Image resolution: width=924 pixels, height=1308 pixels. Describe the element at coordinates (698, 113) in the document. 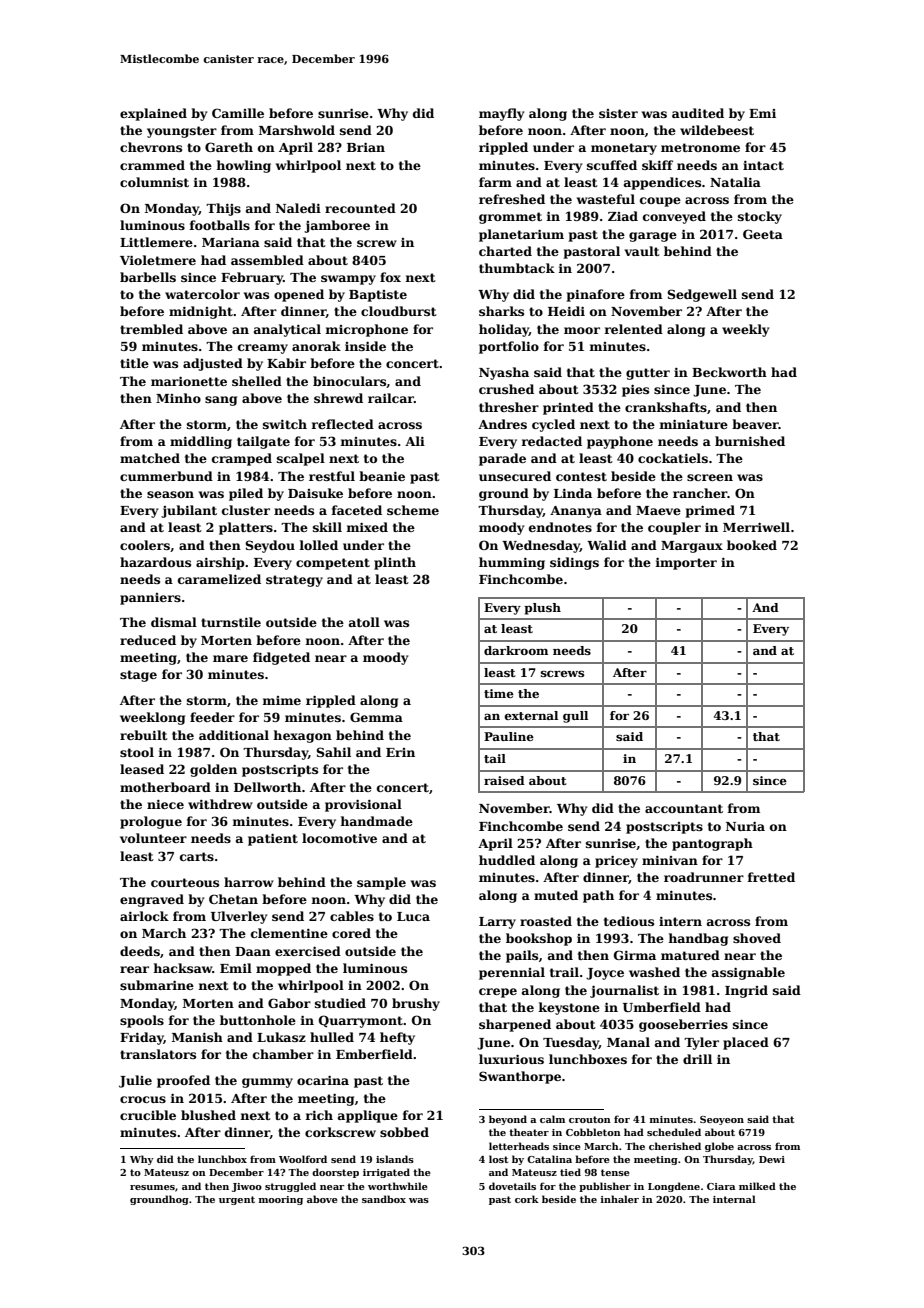

I see `audited` at that location.
